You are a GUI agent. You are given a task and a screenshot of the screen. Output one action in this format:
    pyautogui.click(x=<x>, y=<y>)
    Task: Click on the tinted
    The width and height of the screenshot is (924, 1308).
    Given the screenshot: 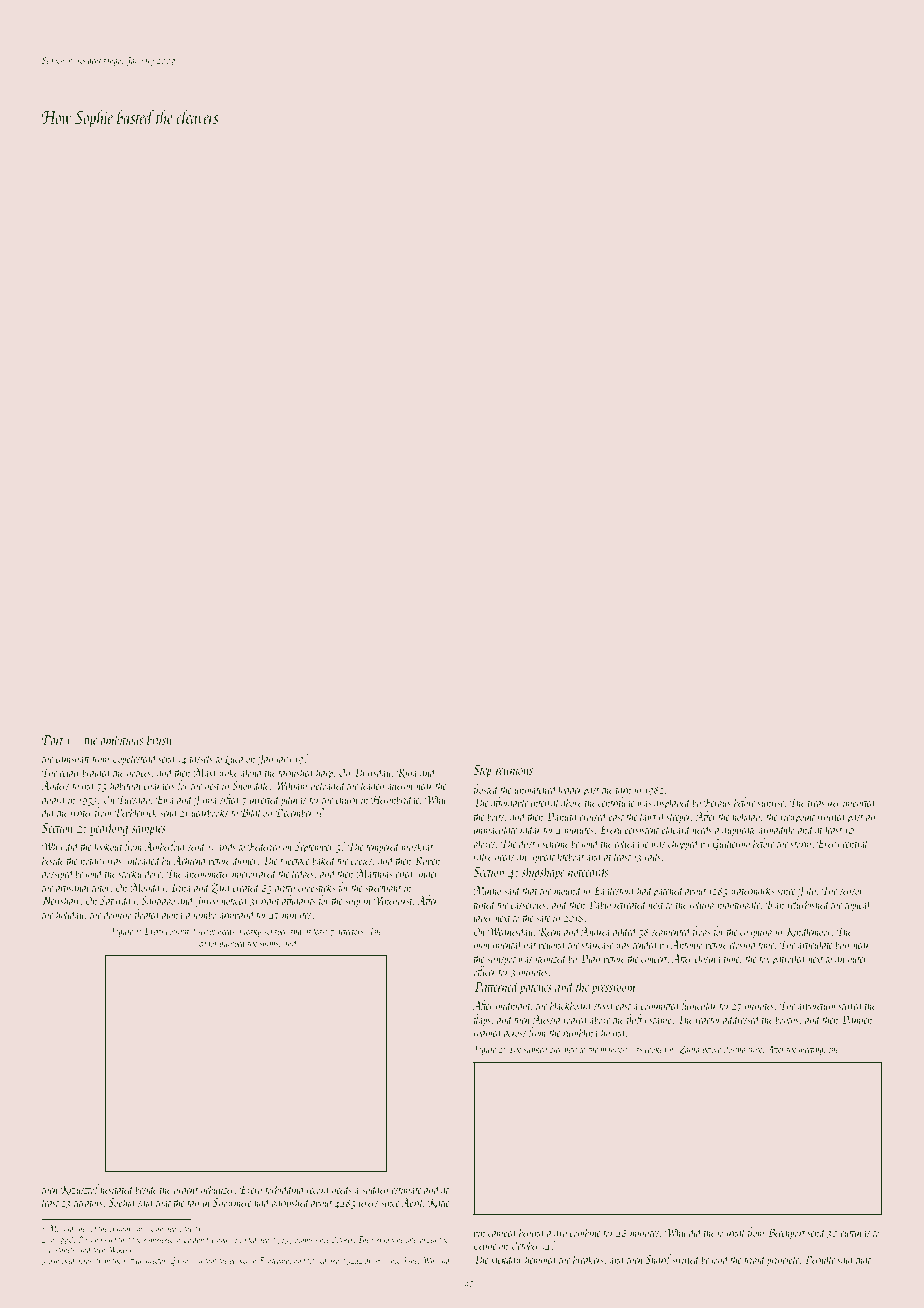 What is the action you would take?
    pyautogui.click(x=485, y=904)
